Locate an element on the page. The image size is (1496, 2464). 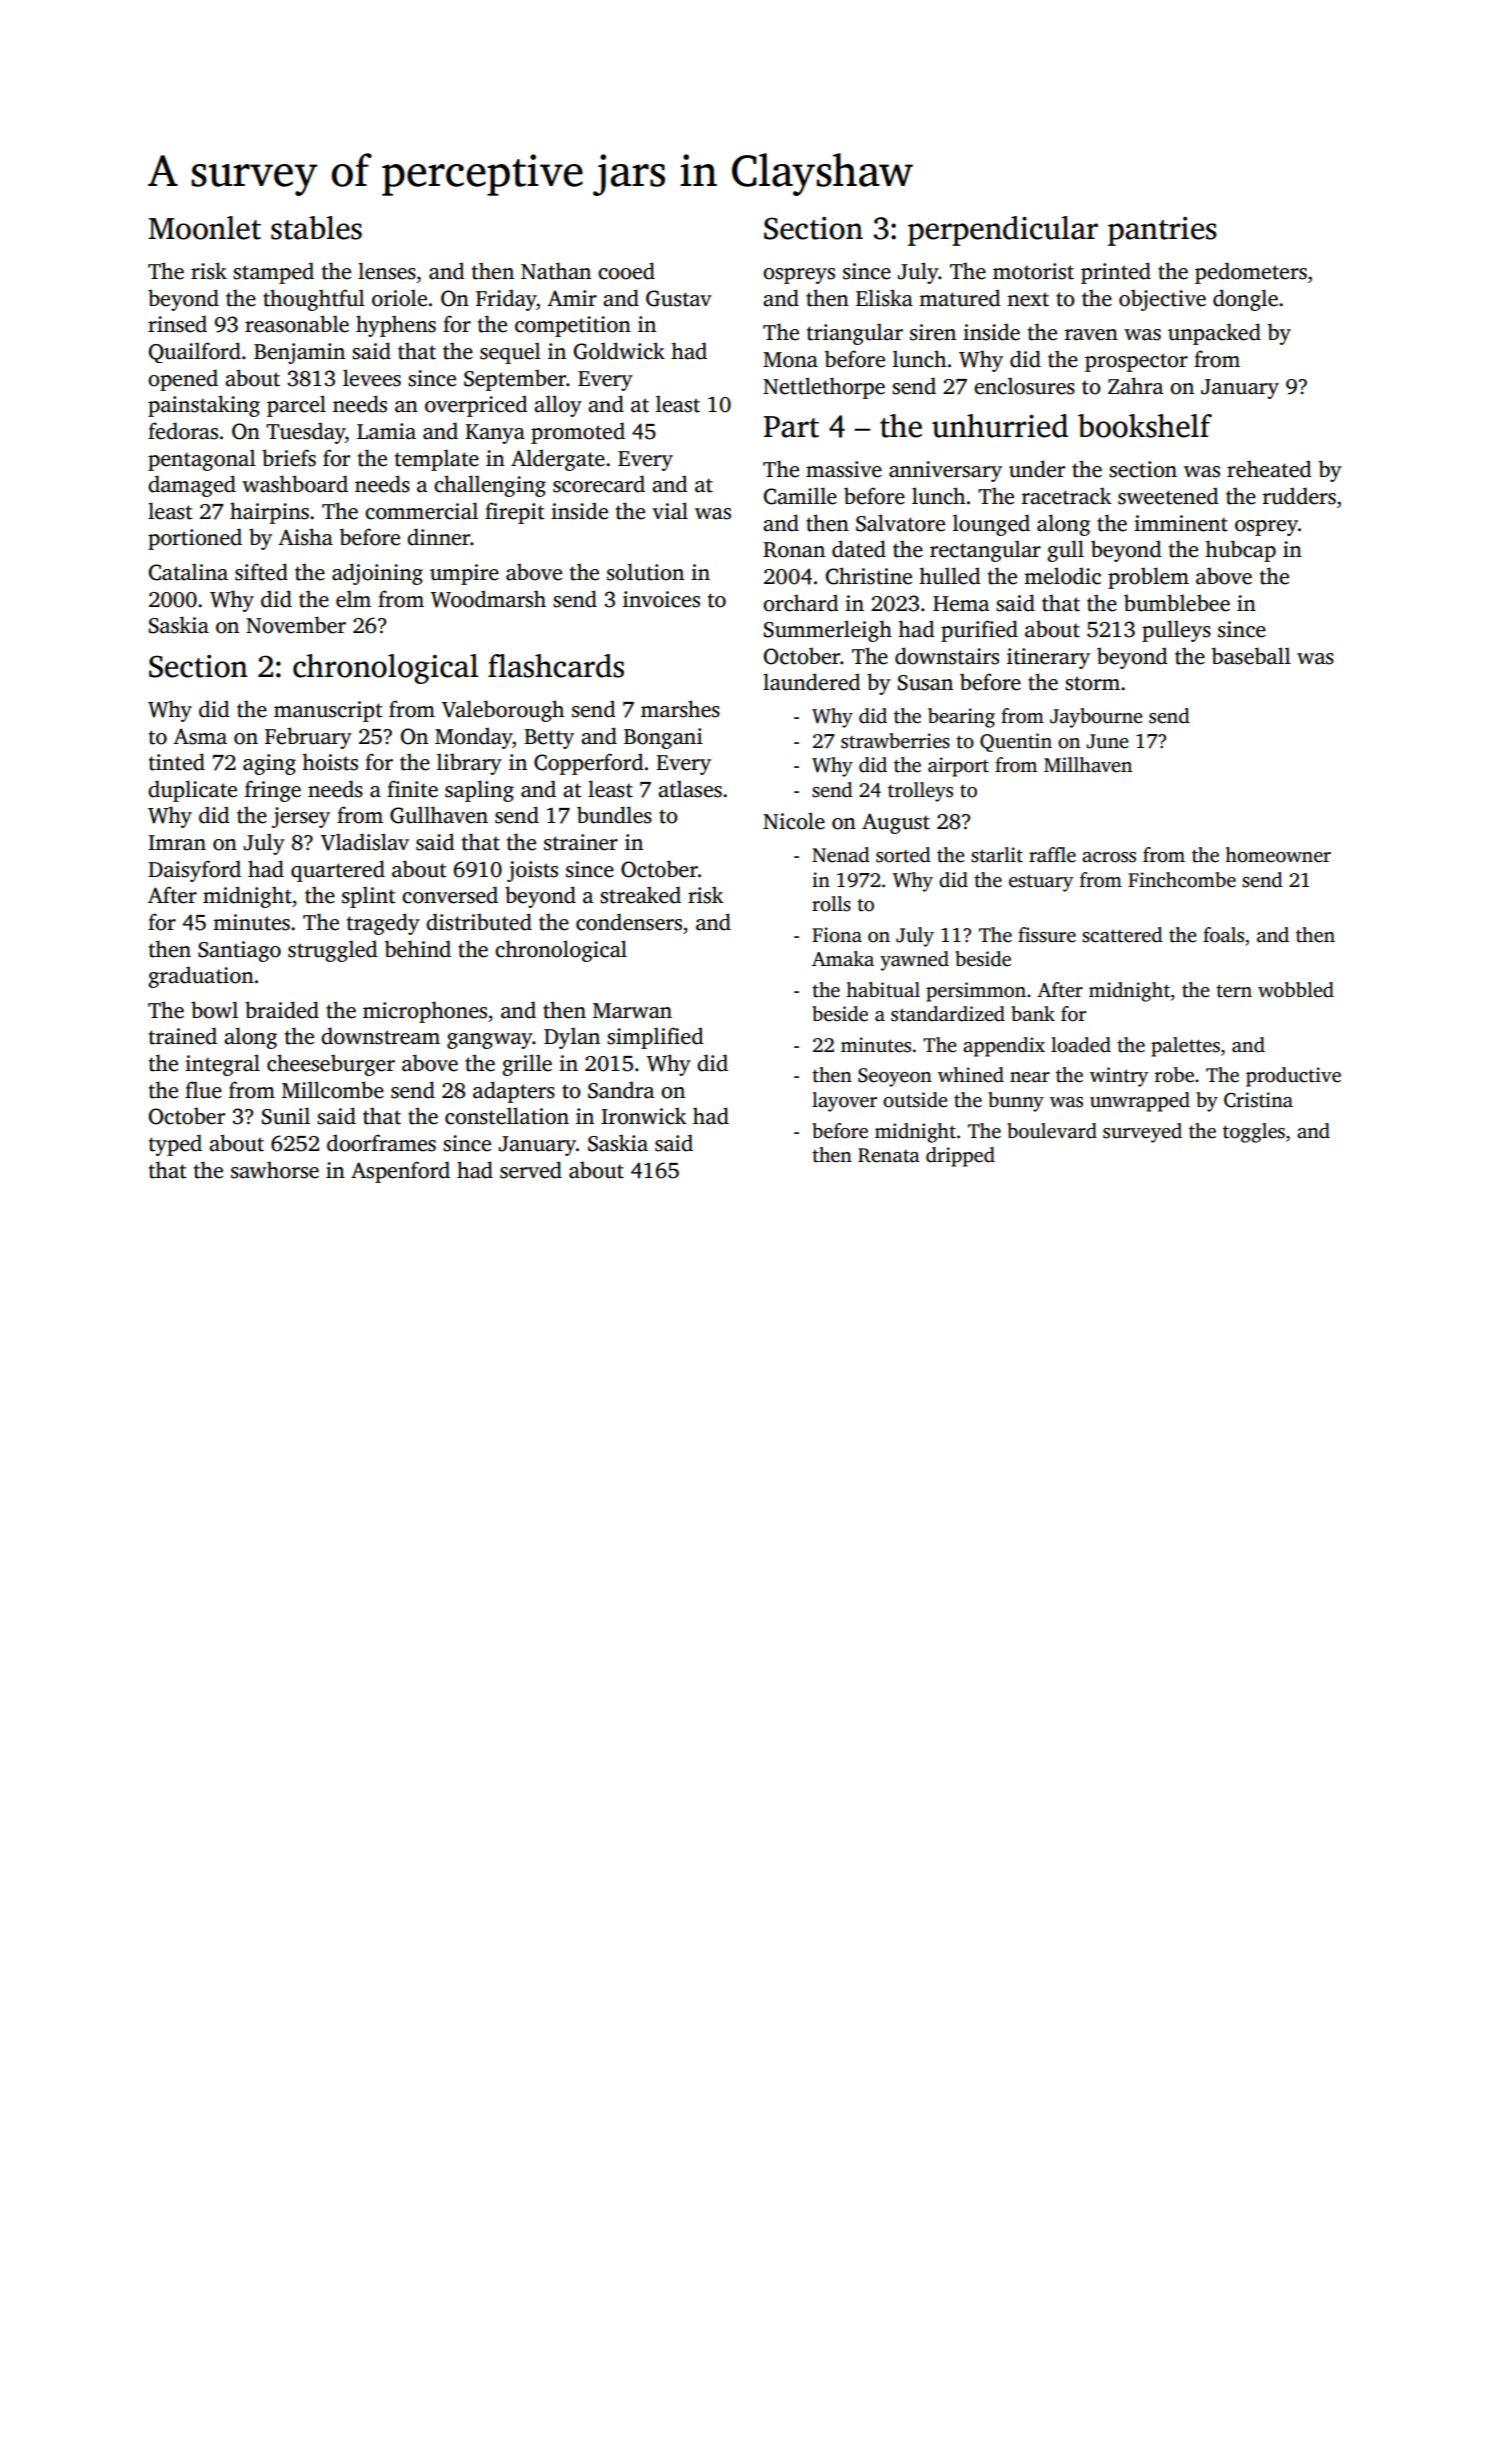
dongle is located at coordinates (1245, 300).
